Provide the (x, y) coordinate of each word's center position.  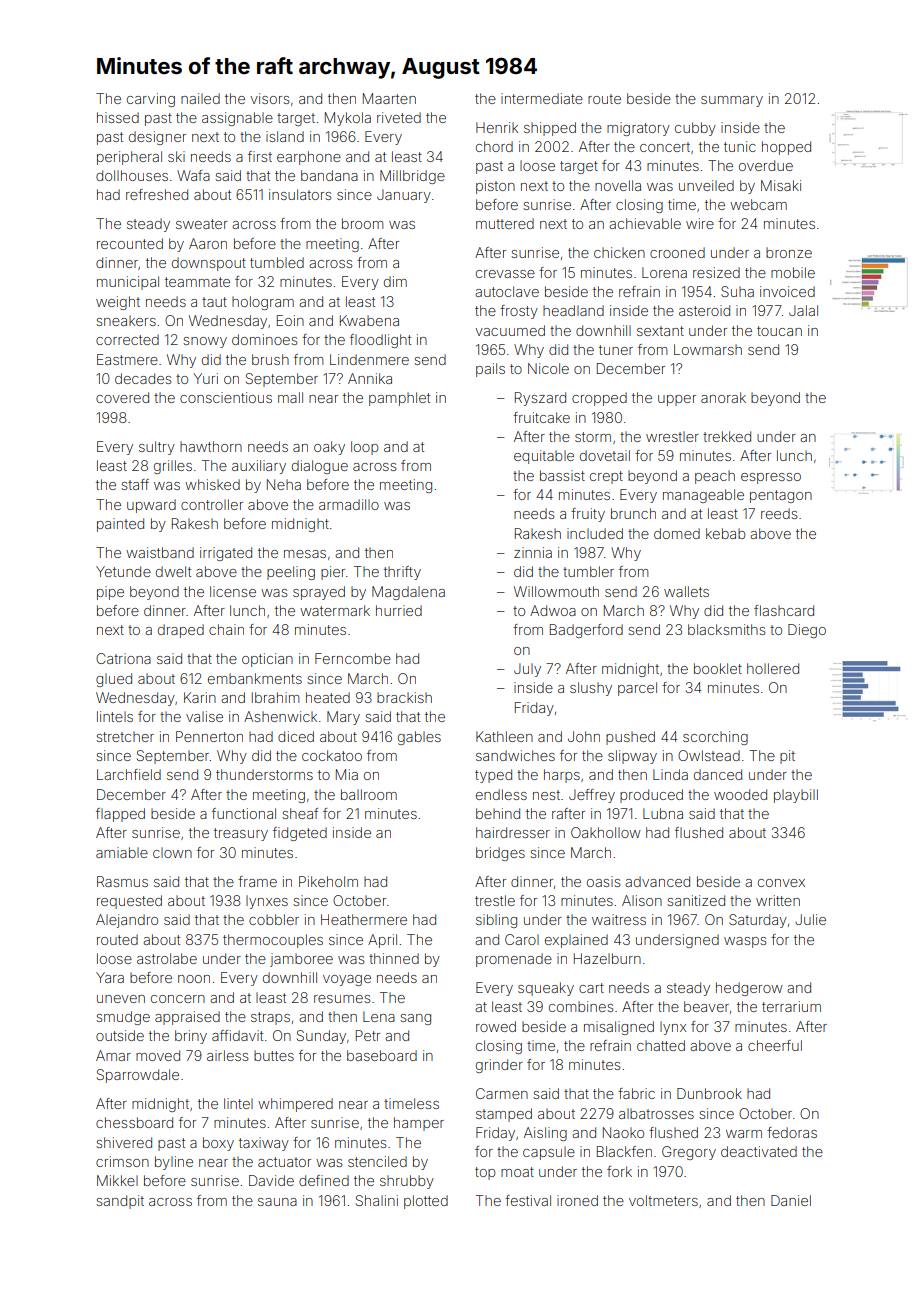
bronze (789, 252)
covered (122, 397)
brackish (404, 697)
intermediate (542, 98)
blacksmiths (726, 629)
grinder (499, 1066)
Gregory (689, 1153)
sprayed (319, 593)
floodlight (380, 341)
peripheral (129, 158)
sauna (277, 1202)
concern (178, 999)
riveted (399, 117)
